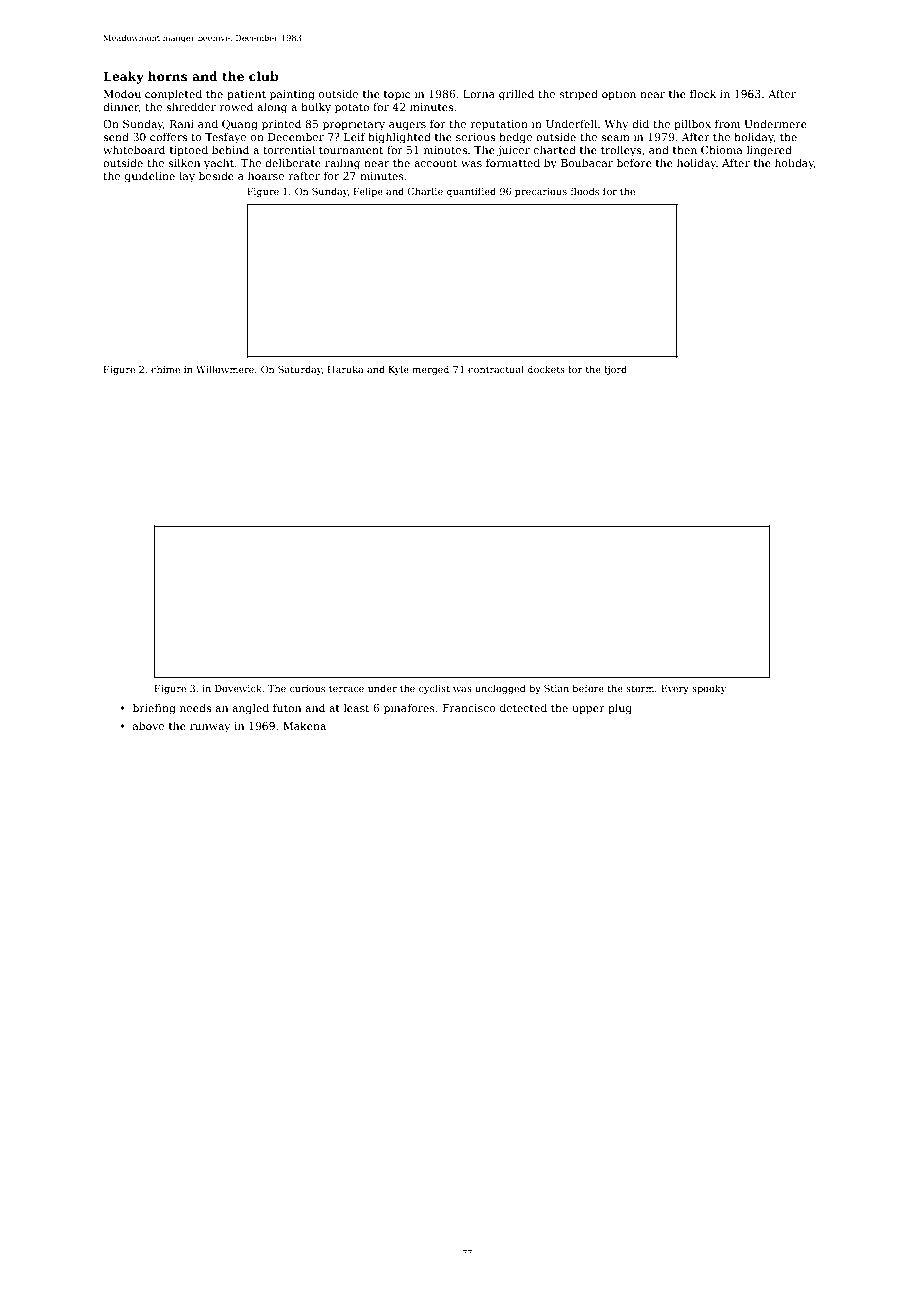 Image resolution: width=924 pixels, height=1308 pixels. I want to click on Chioma, so click(722, 149).
